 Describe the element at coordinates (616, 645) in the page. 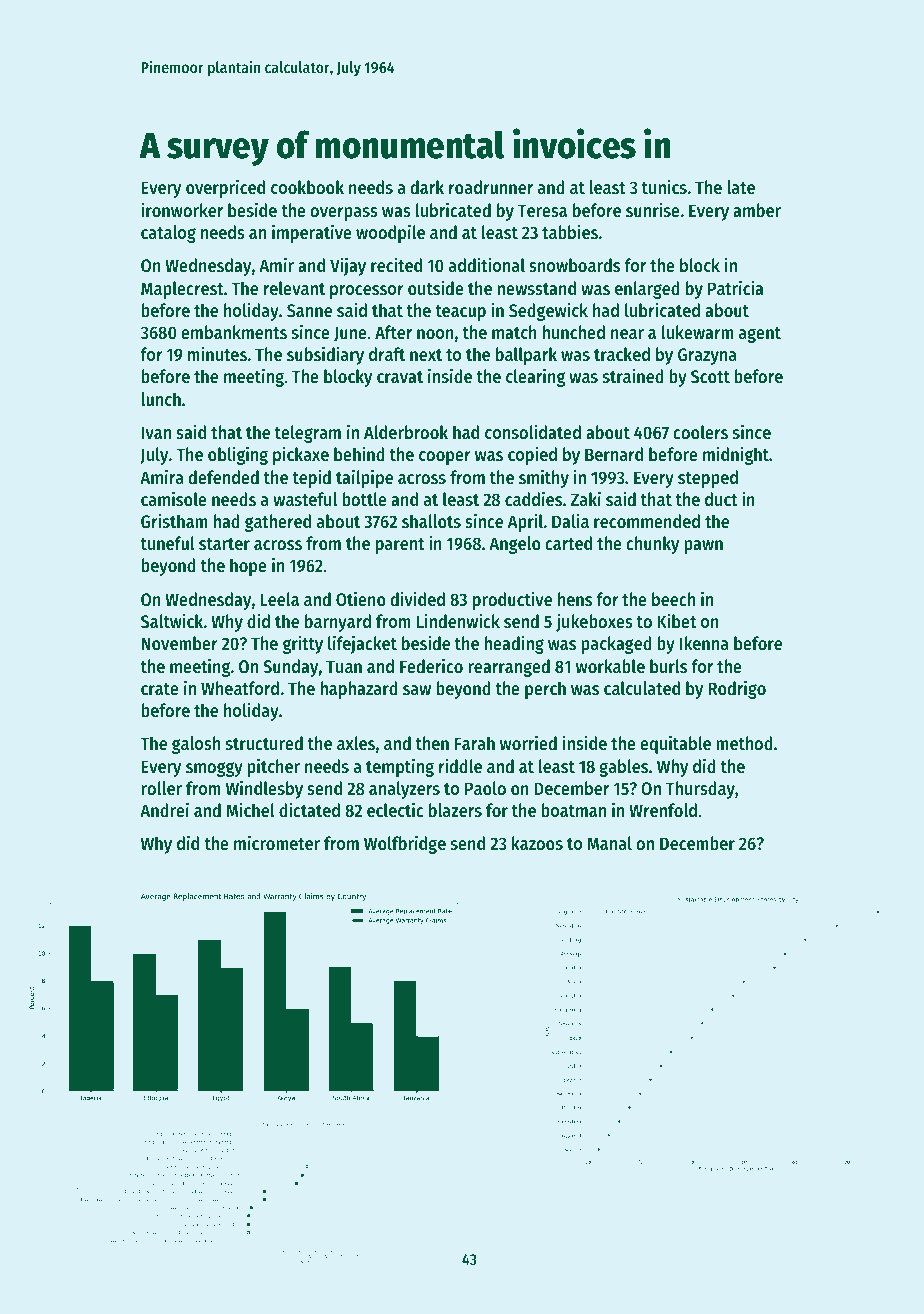

I see `packaged` at that location.
